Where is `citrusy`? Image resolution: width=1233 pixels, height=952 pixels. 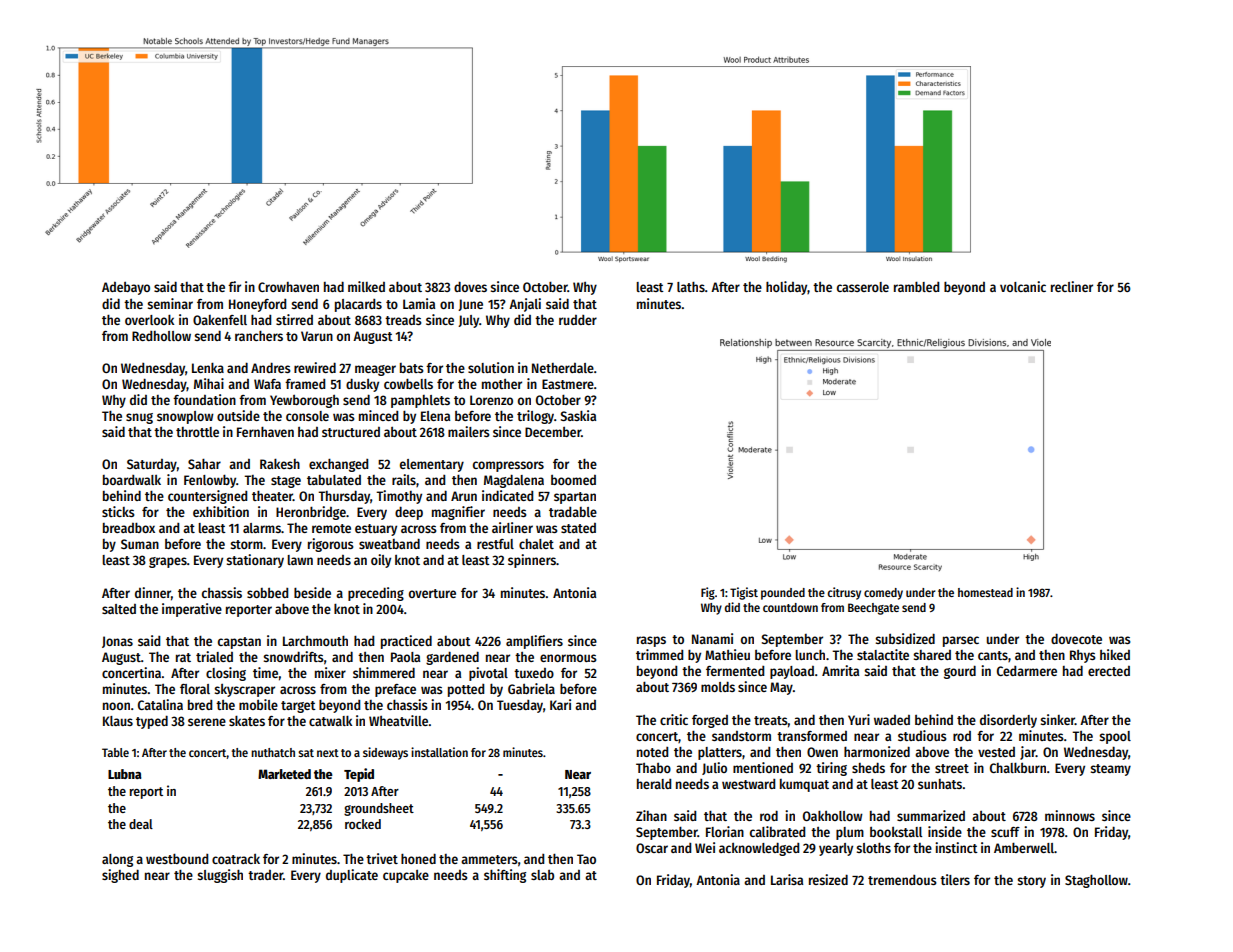
citrusy is located at coordinates (844, 593).
